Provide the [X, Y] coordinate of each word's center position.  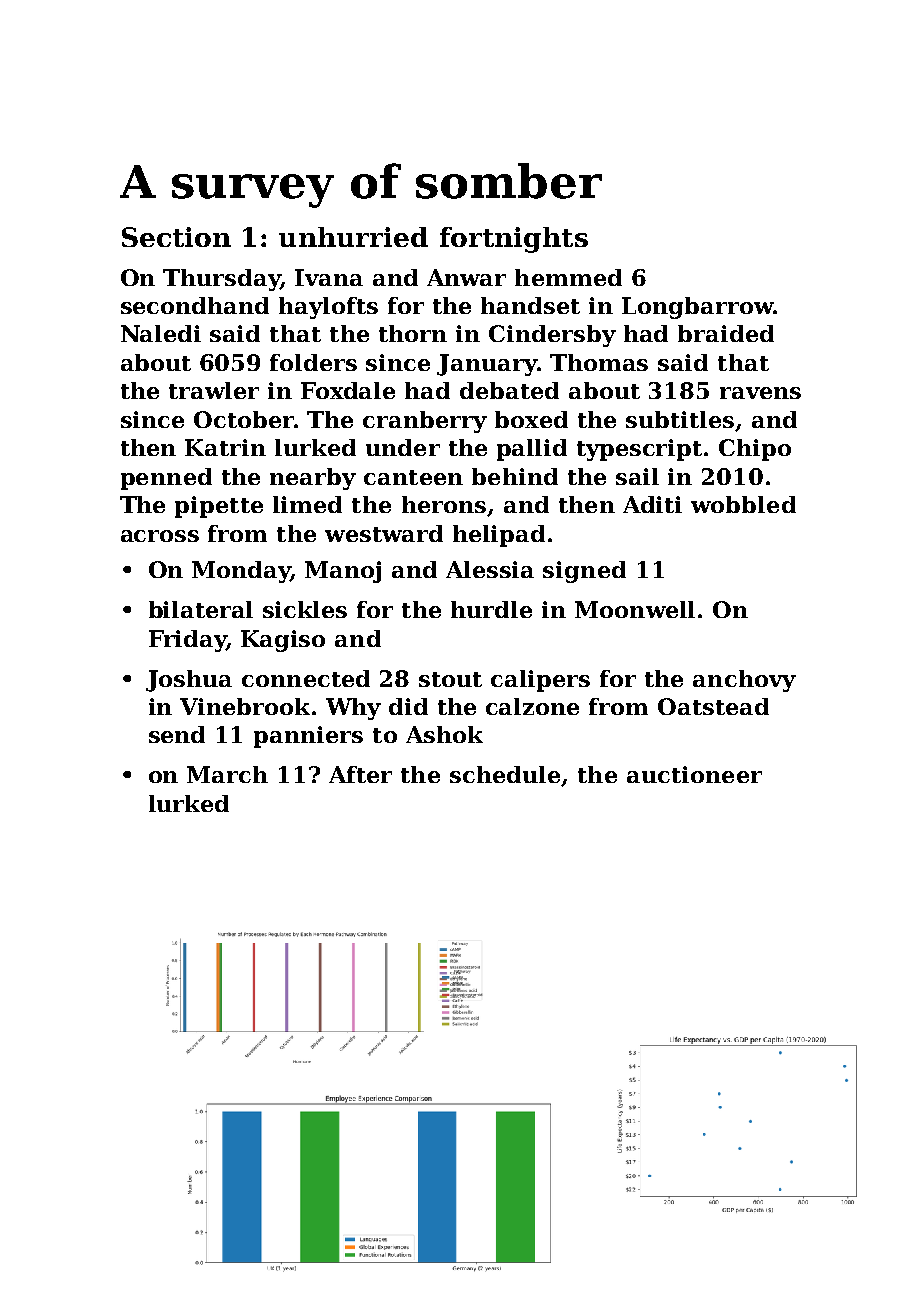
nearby [313, 479]
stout [450, 679]
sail [637, 476]
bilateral [201, 609]
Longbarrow [698, 308]
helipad [499, 536]
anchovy [744, 681]
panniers [308, 737]
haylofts [328, 308]
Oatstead [713, 706]
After [360, 774]
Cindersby [552, 336]
